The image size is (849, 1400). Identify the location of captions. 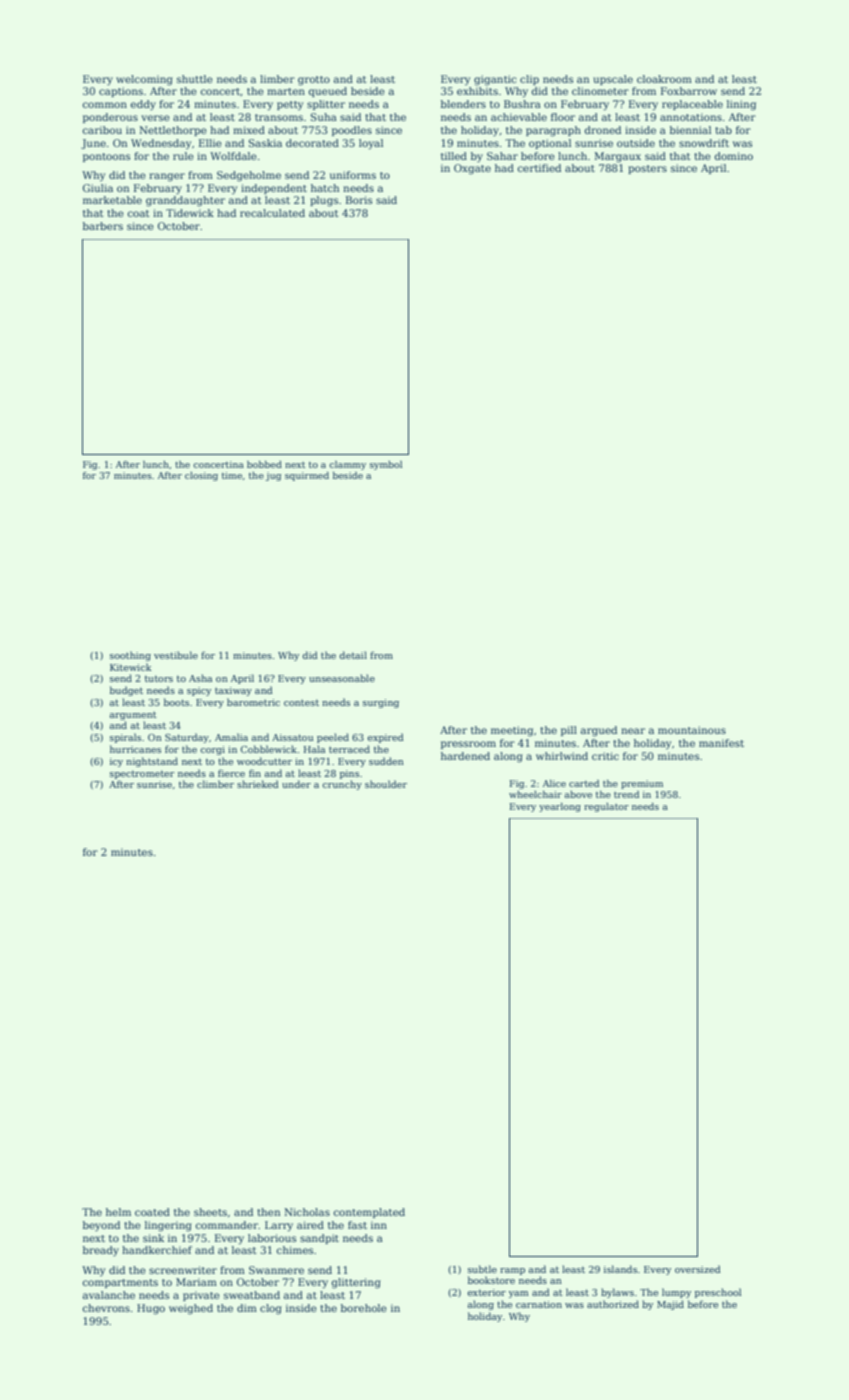
(121, 92).
